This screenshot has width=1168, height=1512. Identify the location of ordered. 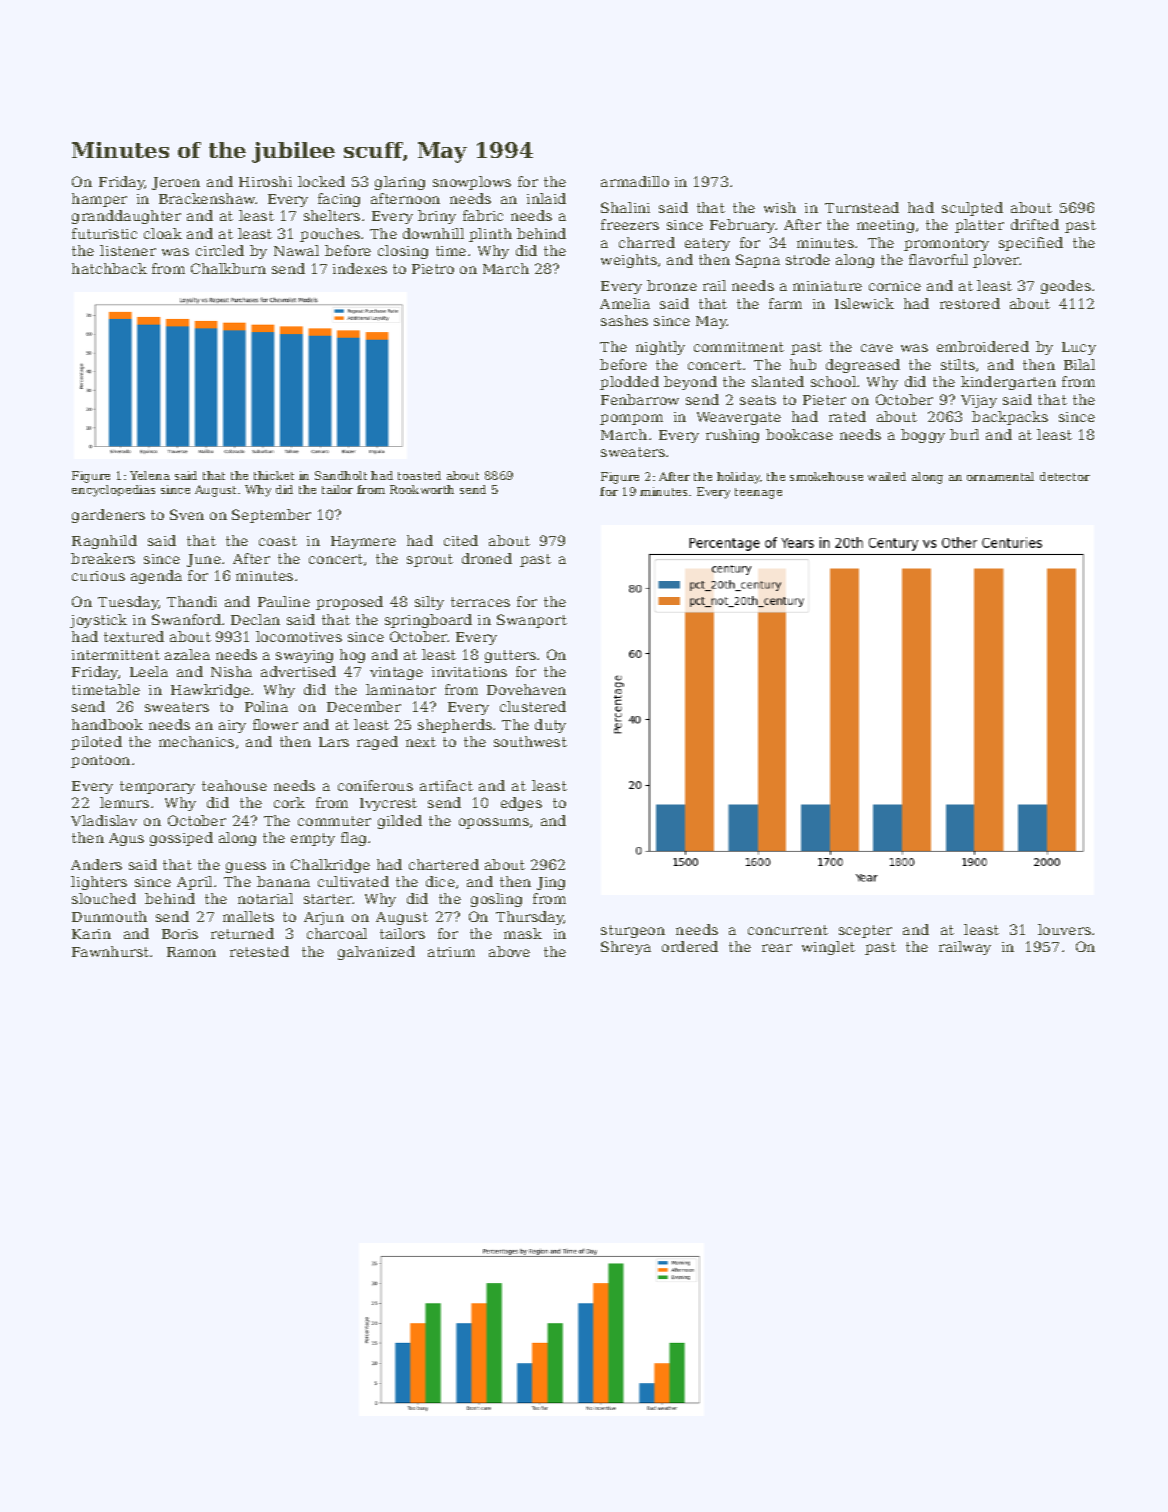
(690, 946).
